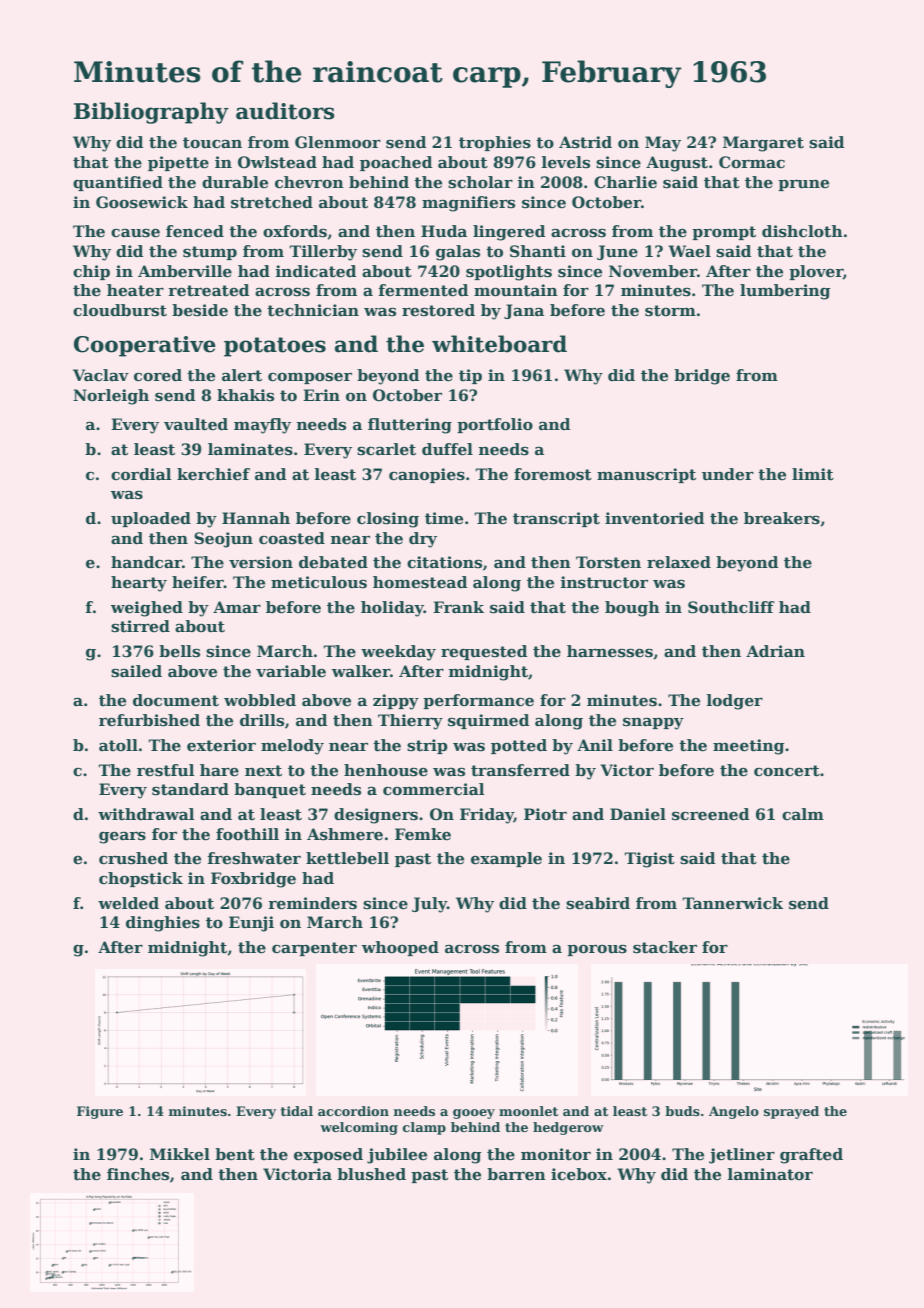  What do you see at coordinates (235, 1154) in the page?
I see `bent` at bounding box center [235, 1154].
